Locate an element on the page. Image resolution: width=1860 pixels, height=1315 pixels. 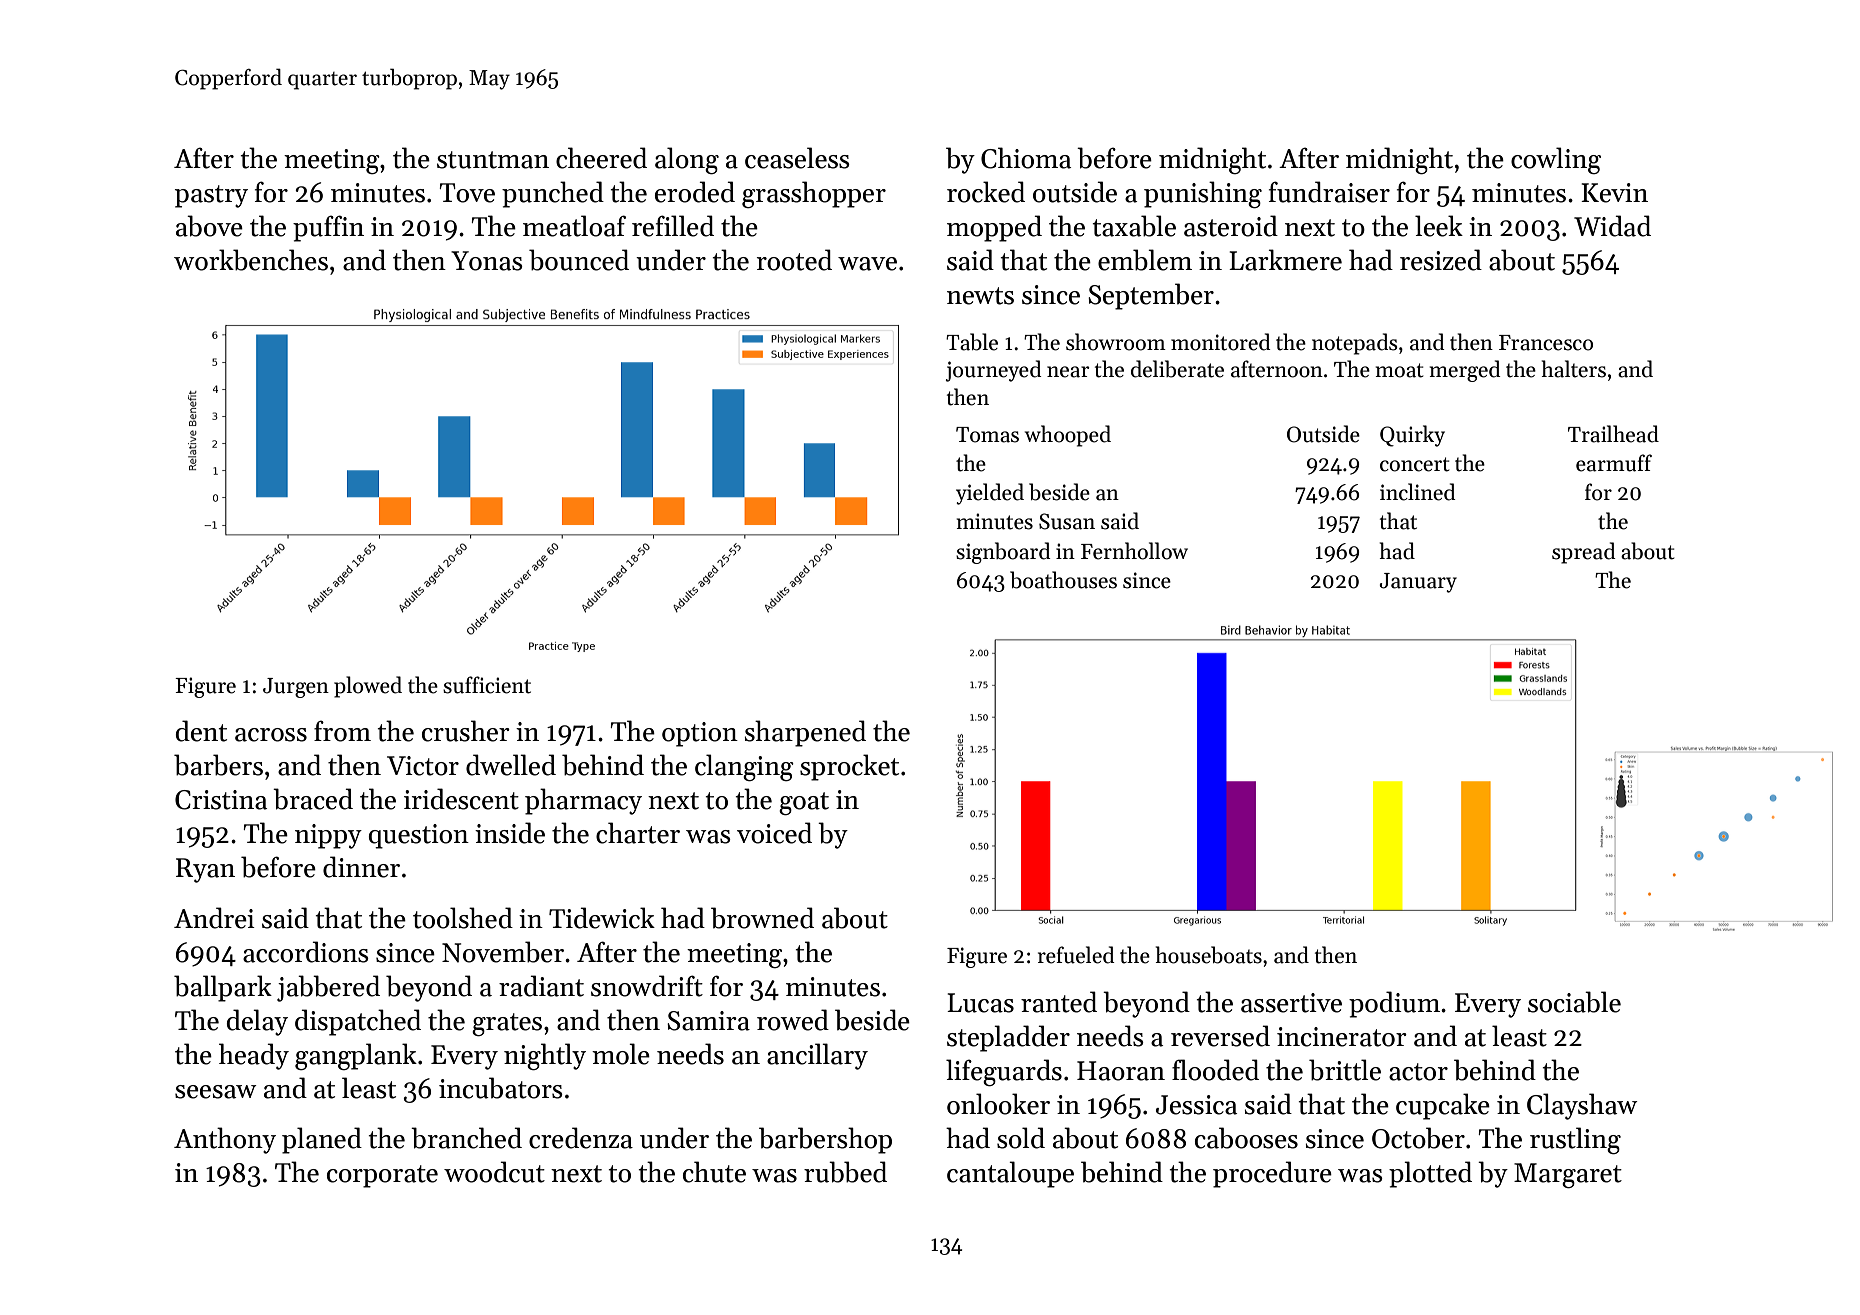
Yonas is located at coordinates (487, 261).
